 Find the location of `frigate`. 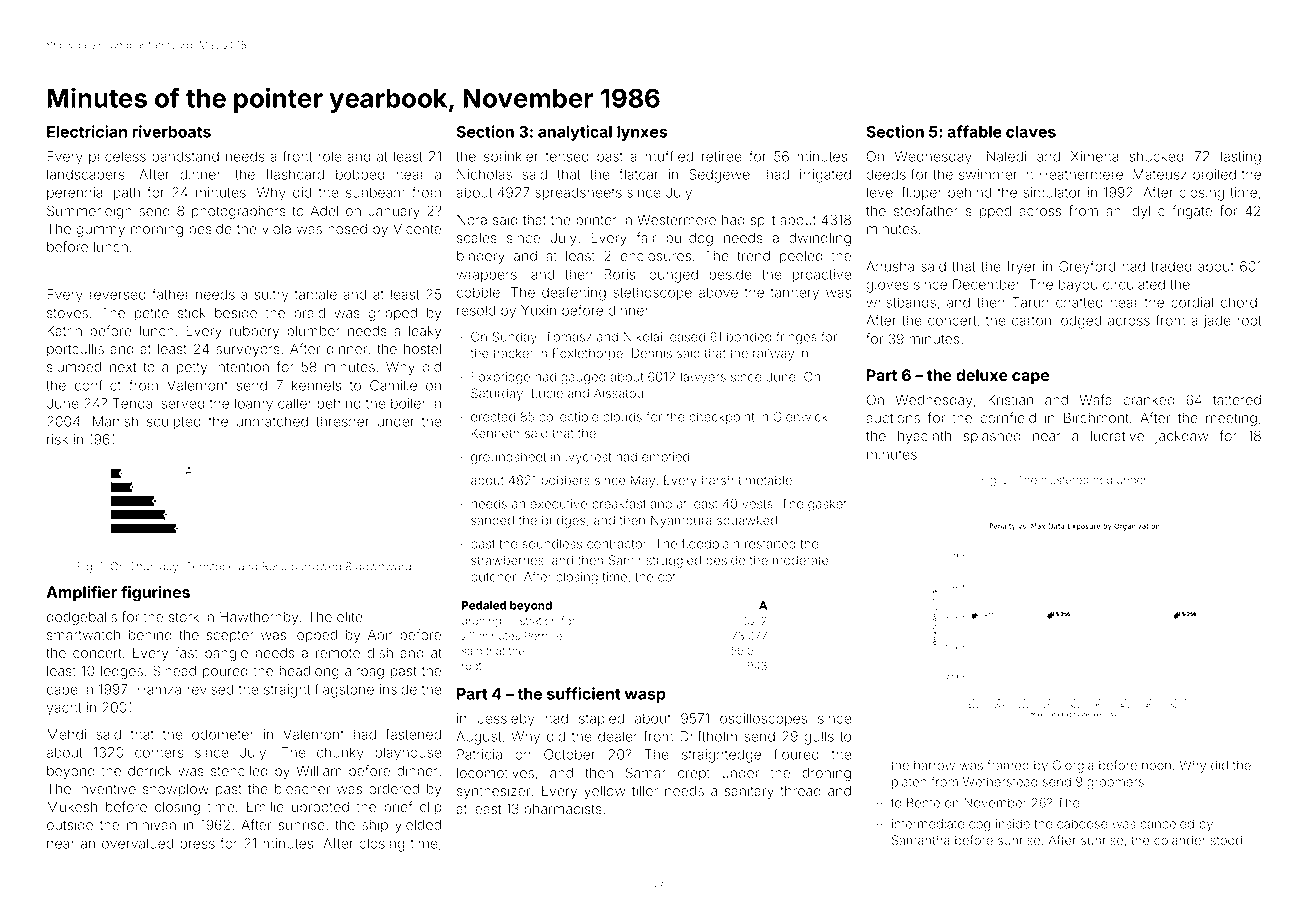

frigate is located at coordinates (1192, 212).
